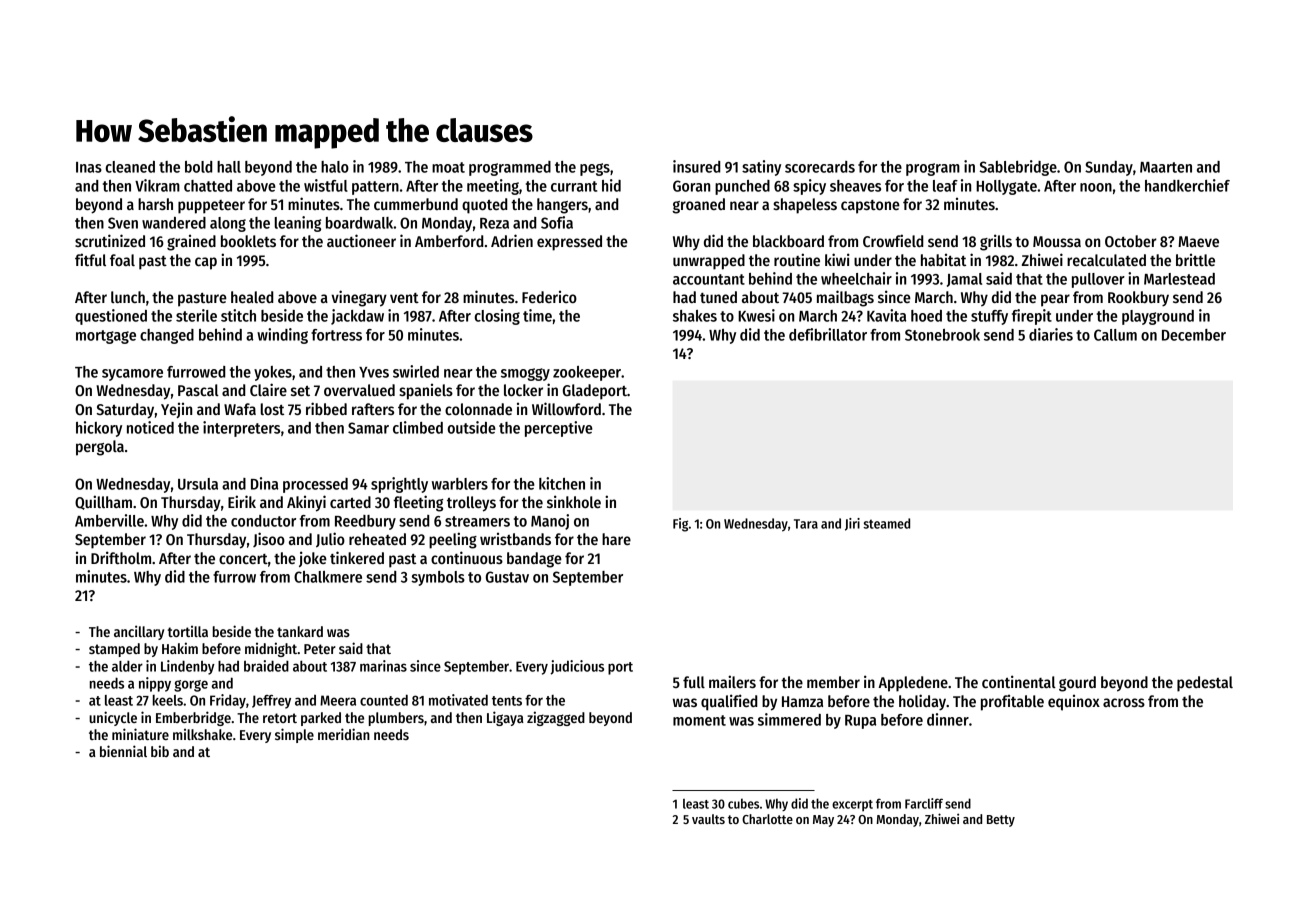  Describe the element at coordinates (515, 539) in the document. I see `wristbands` at that location.
